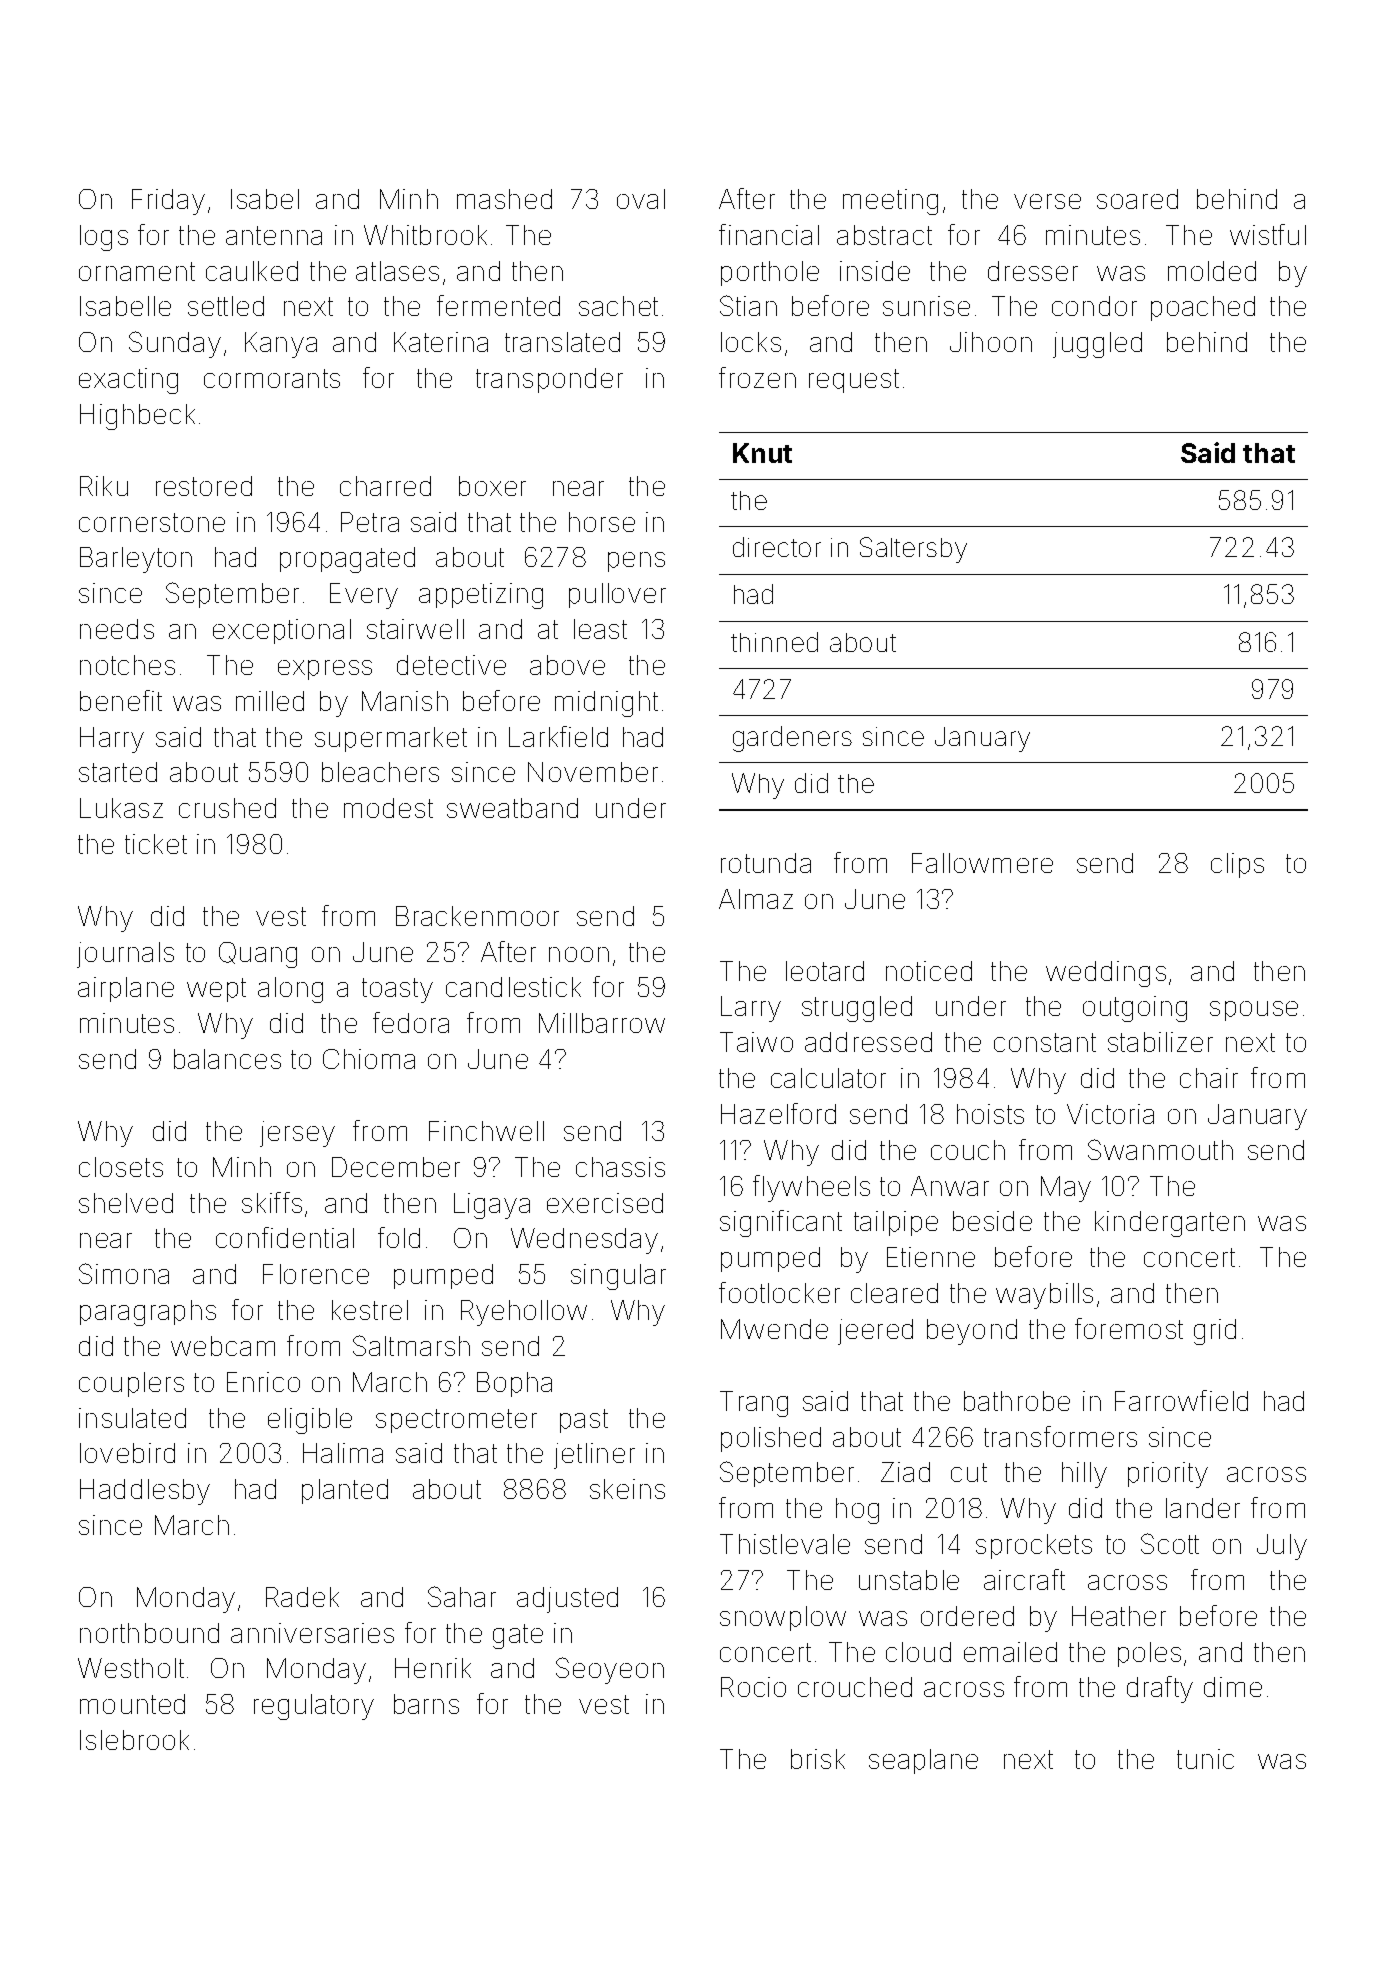 The width and height of the page is (1386, 1969). I want to click on Hazelford, so click(778, 1113).
